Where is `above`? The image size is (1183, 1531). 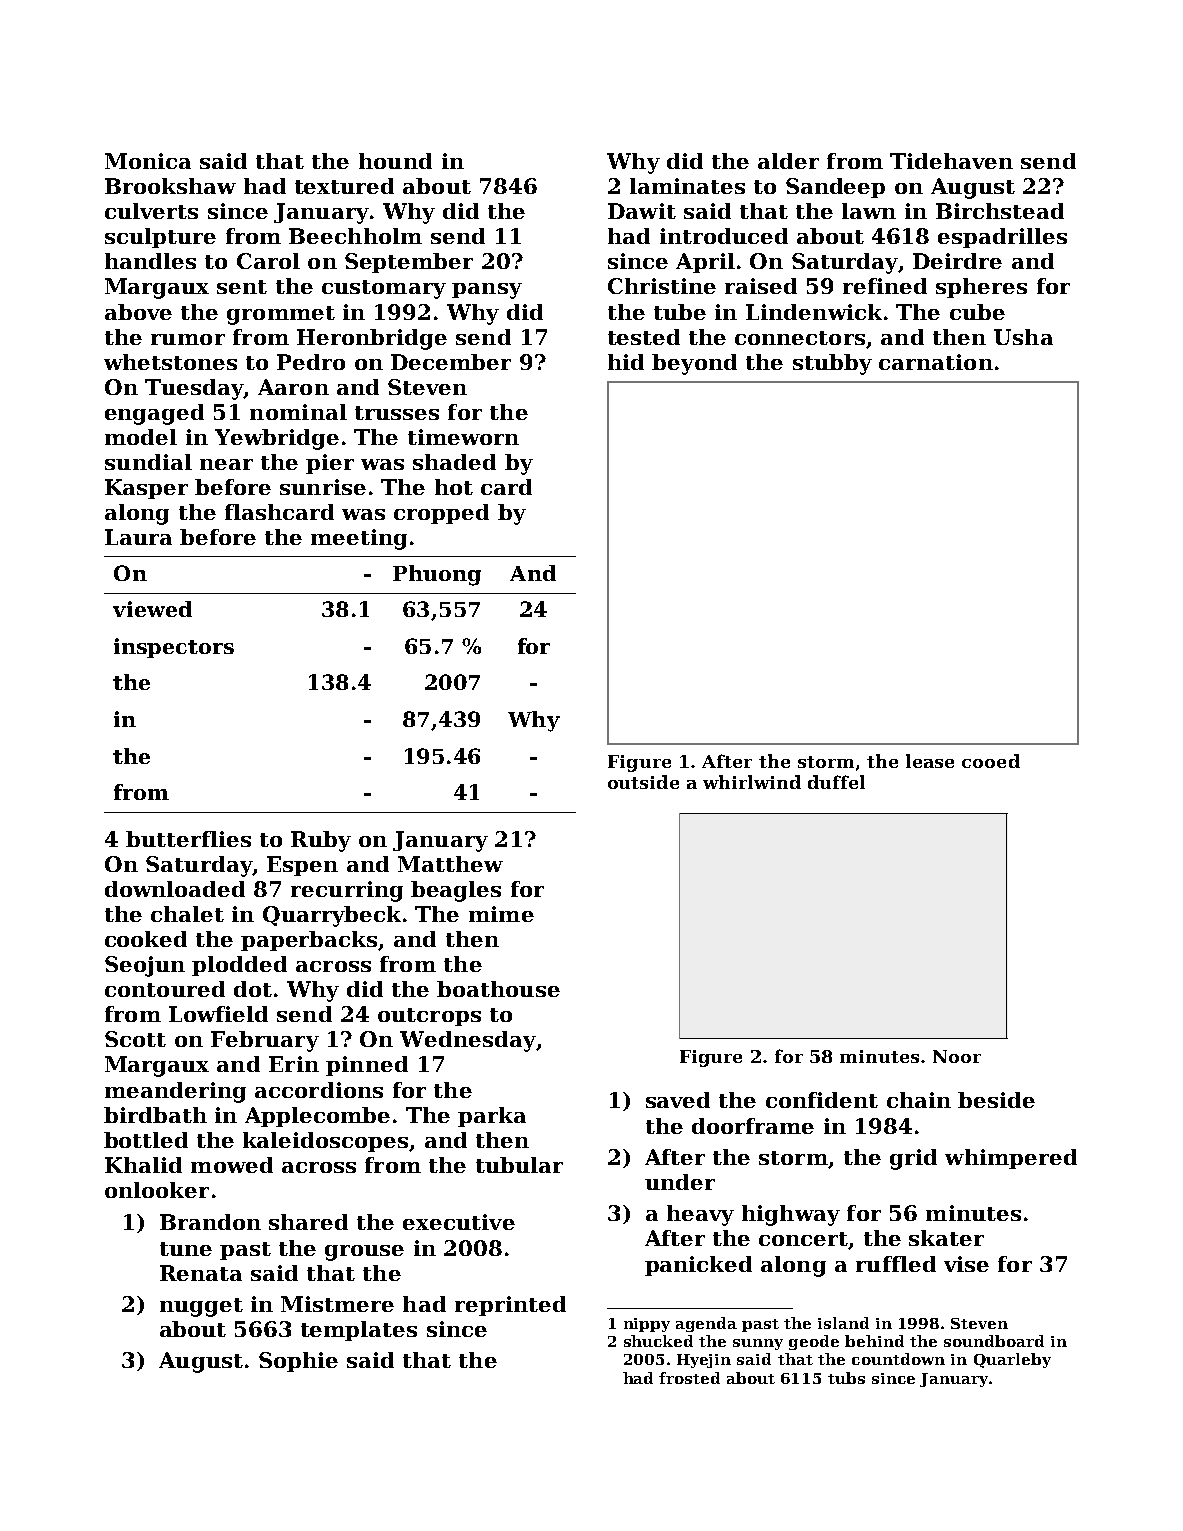 above is located at coordinates (138, 312).
